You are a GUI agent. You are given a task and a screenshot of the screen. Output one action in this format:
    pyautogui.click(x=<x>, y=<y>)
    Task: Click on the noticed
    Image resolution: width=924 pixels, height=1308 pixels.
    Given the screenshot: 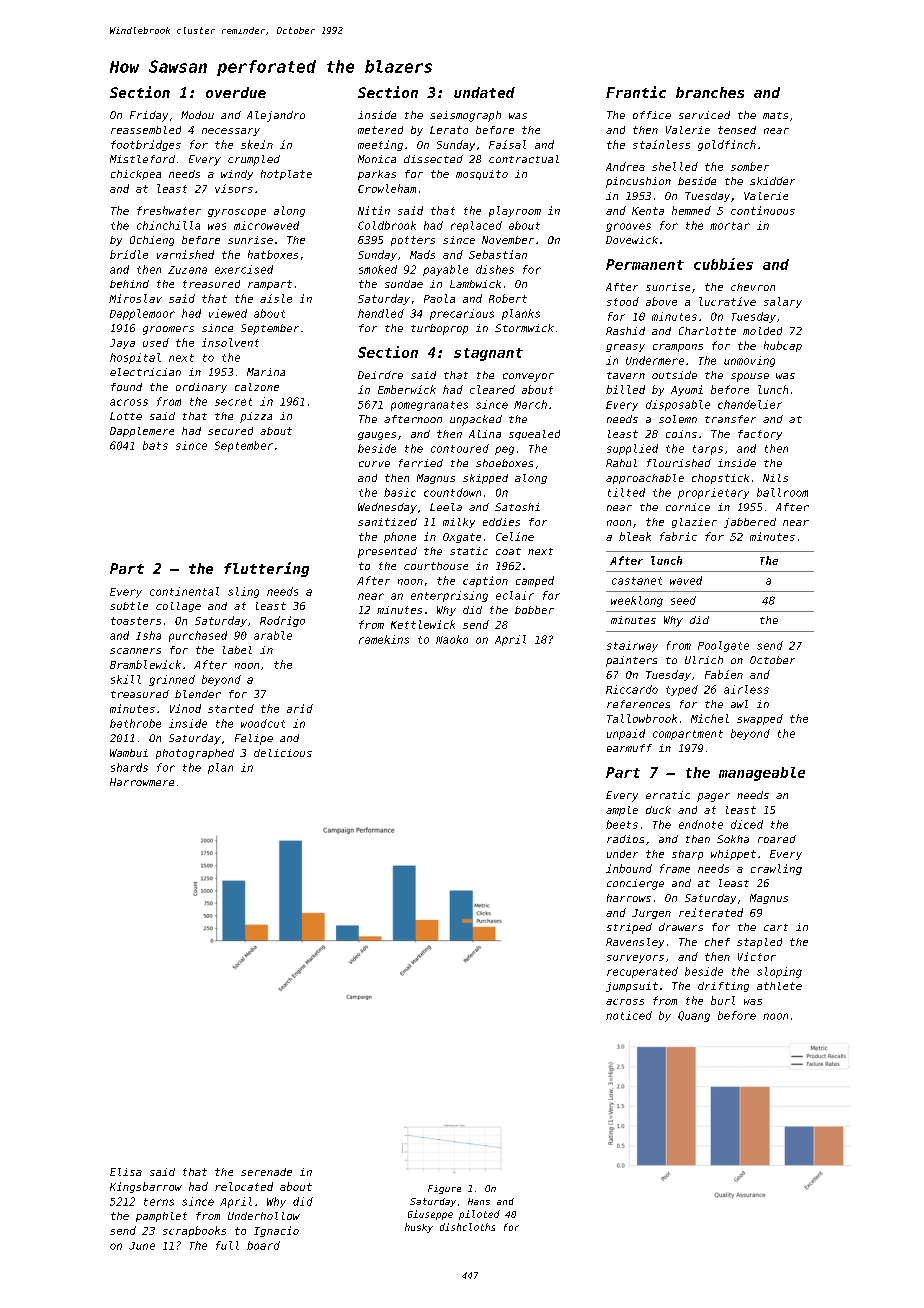 What is the action you would take?
    pyautogui.click(x=629, y=1015)
